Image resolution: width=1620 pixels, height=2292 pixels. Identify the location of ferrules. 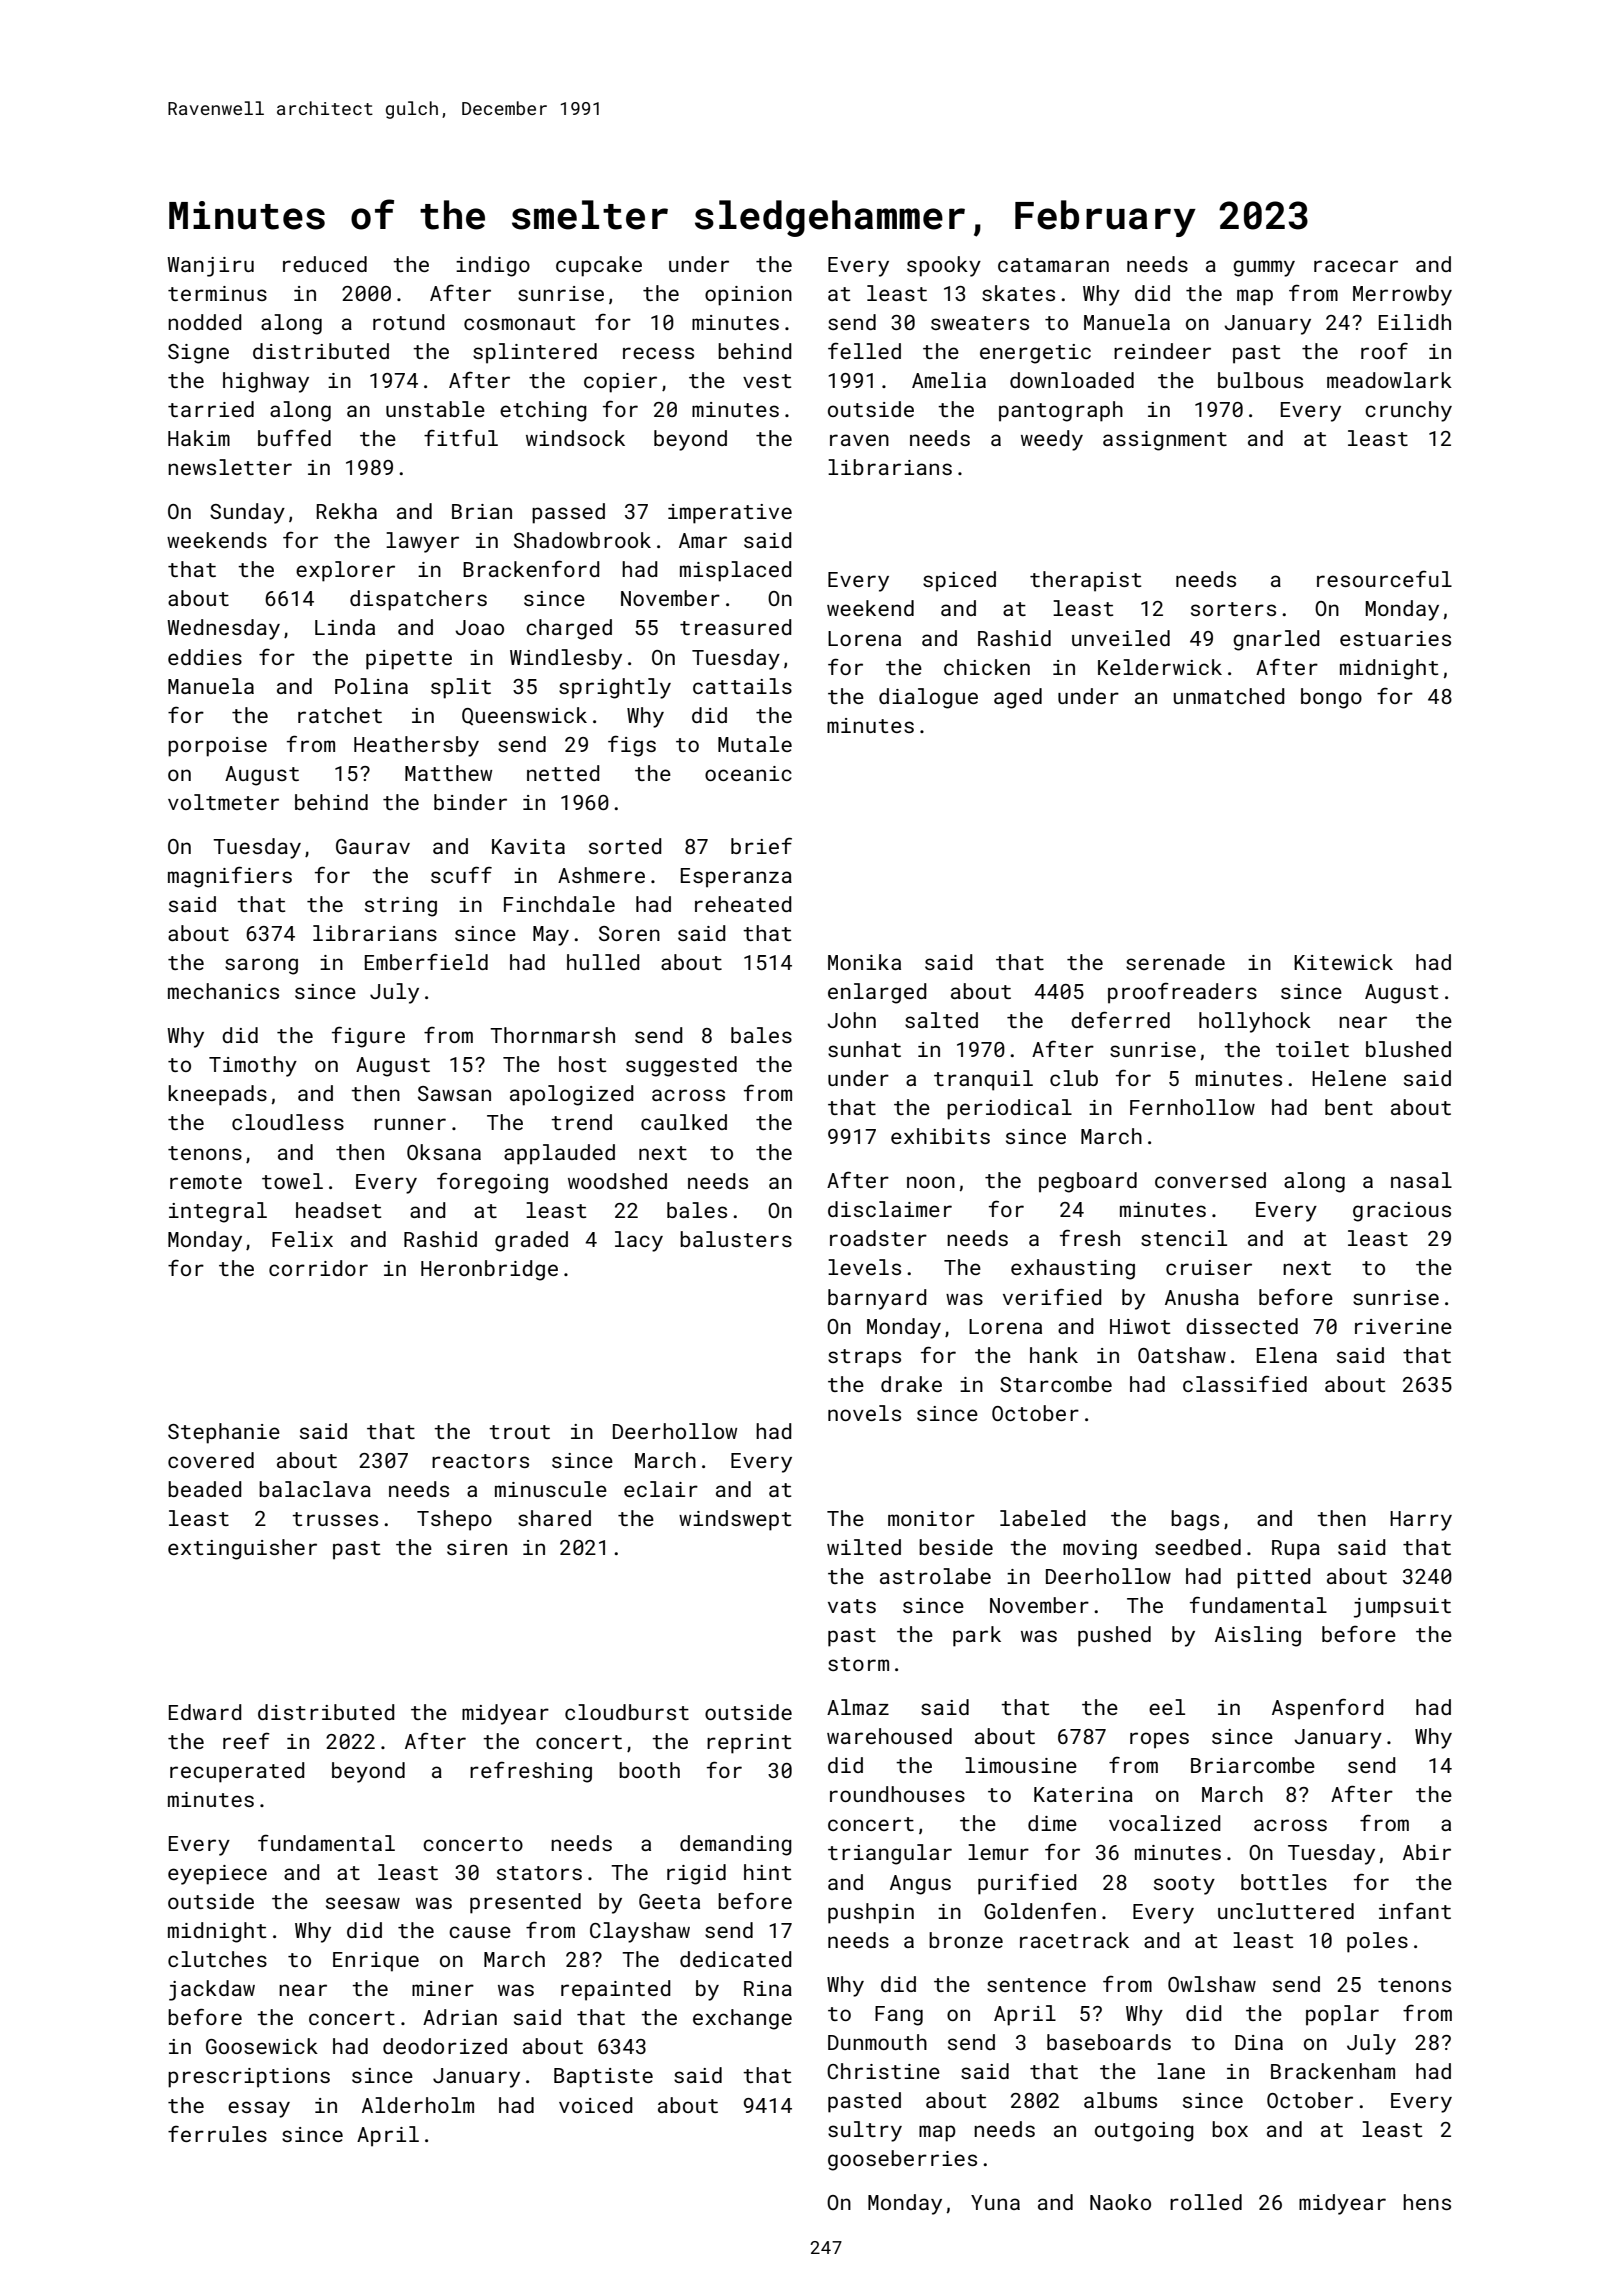
(217, 2133).
